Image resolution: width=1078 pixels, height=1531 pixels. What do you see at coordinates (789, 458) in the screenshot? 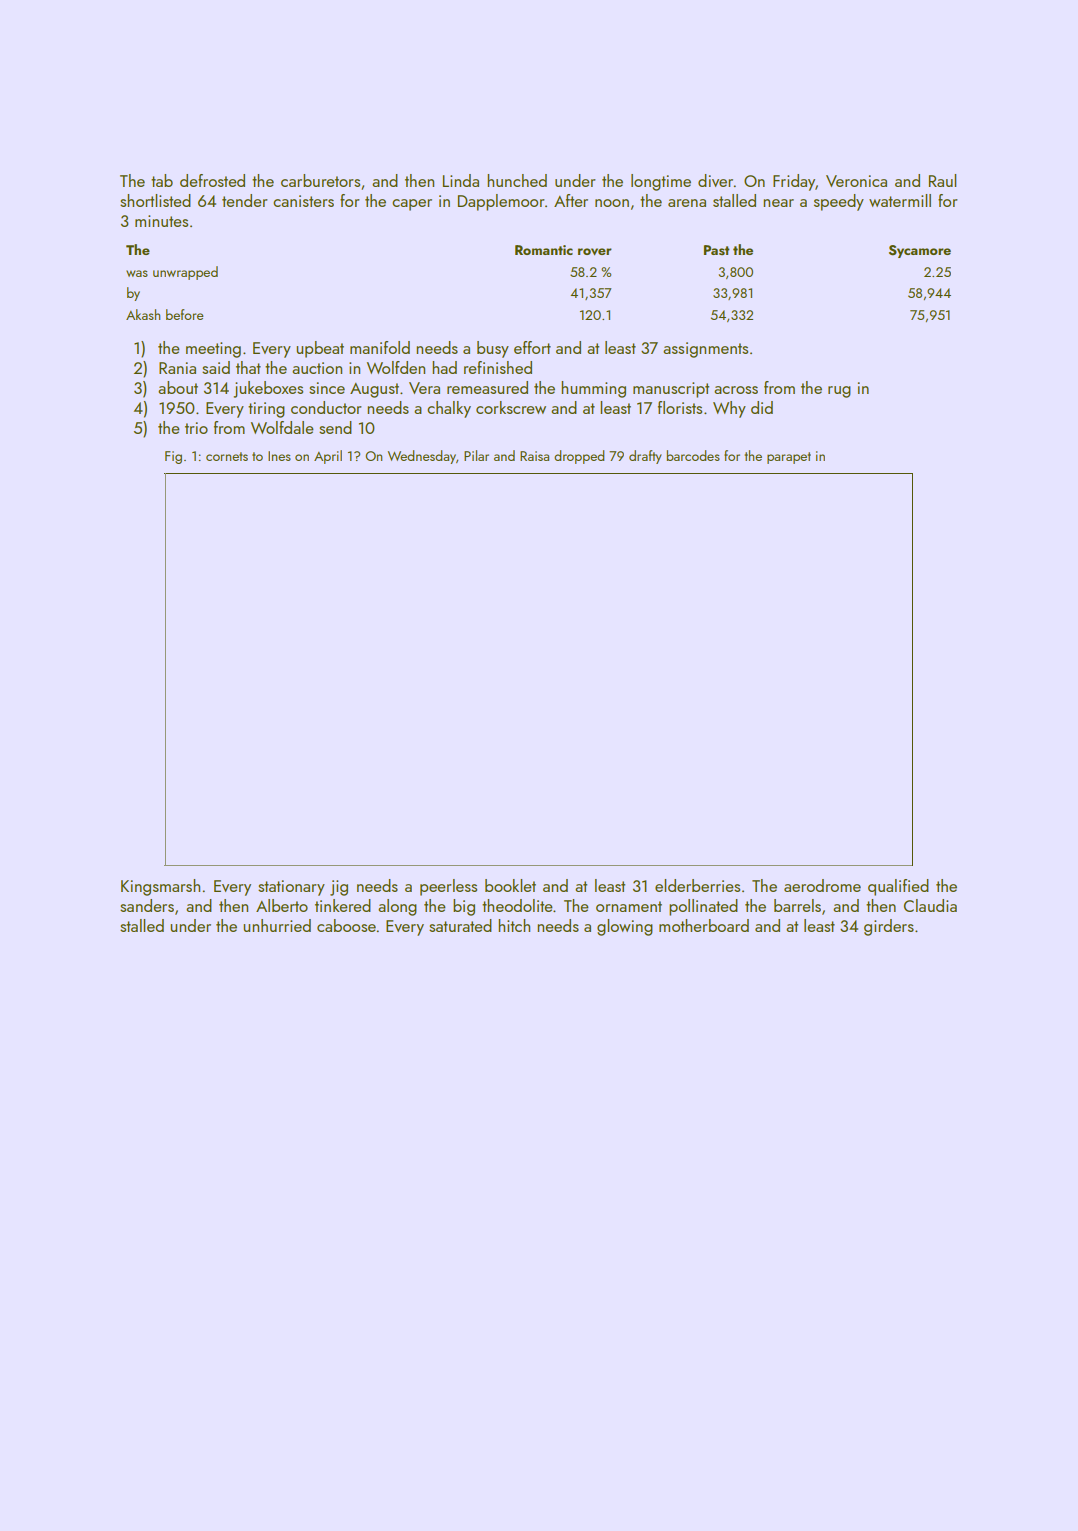
I see `parapet` at bounding box center [789, 458].
